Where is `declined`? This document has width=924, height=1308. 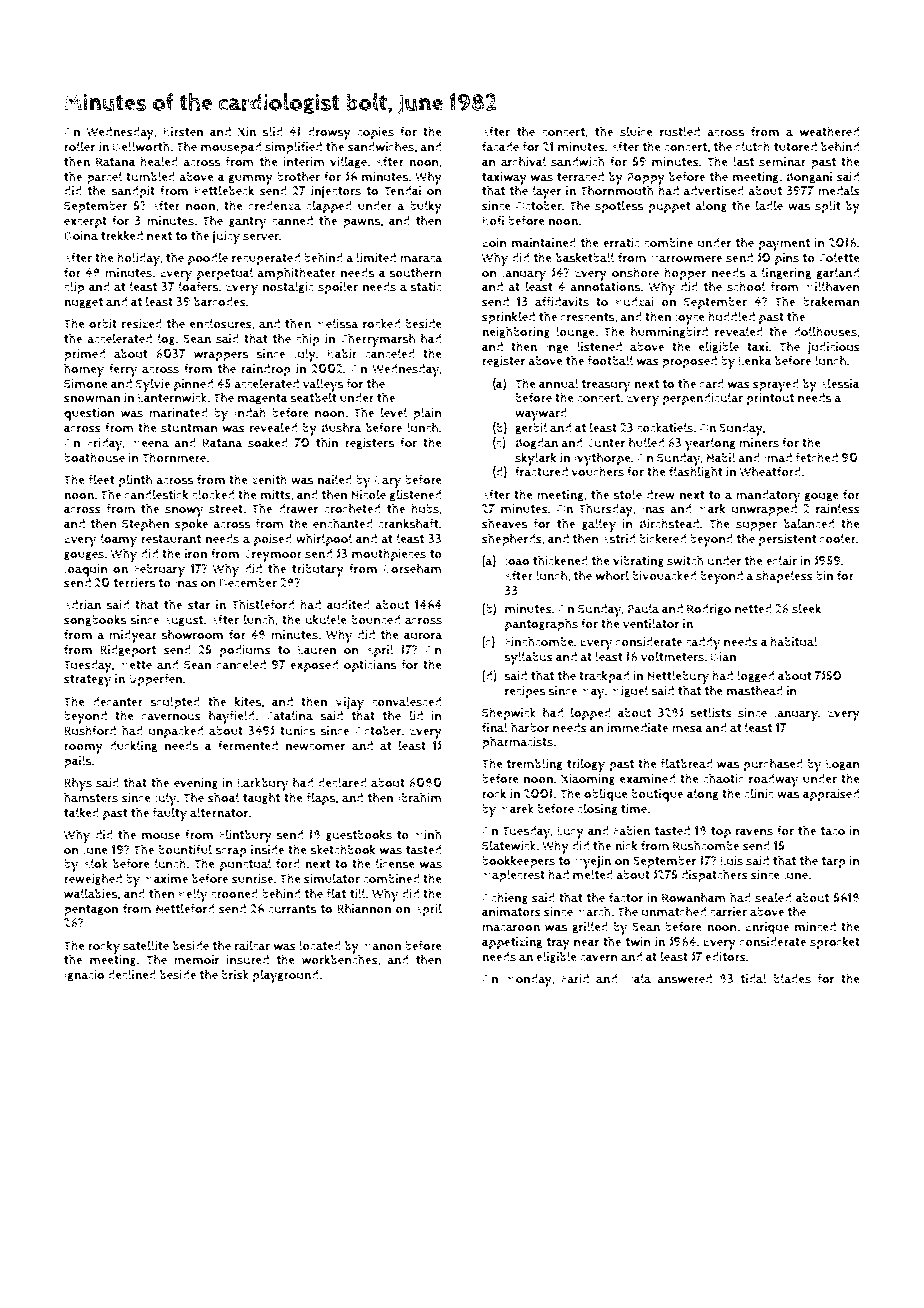
declined is located at coordinates (132, 974).
